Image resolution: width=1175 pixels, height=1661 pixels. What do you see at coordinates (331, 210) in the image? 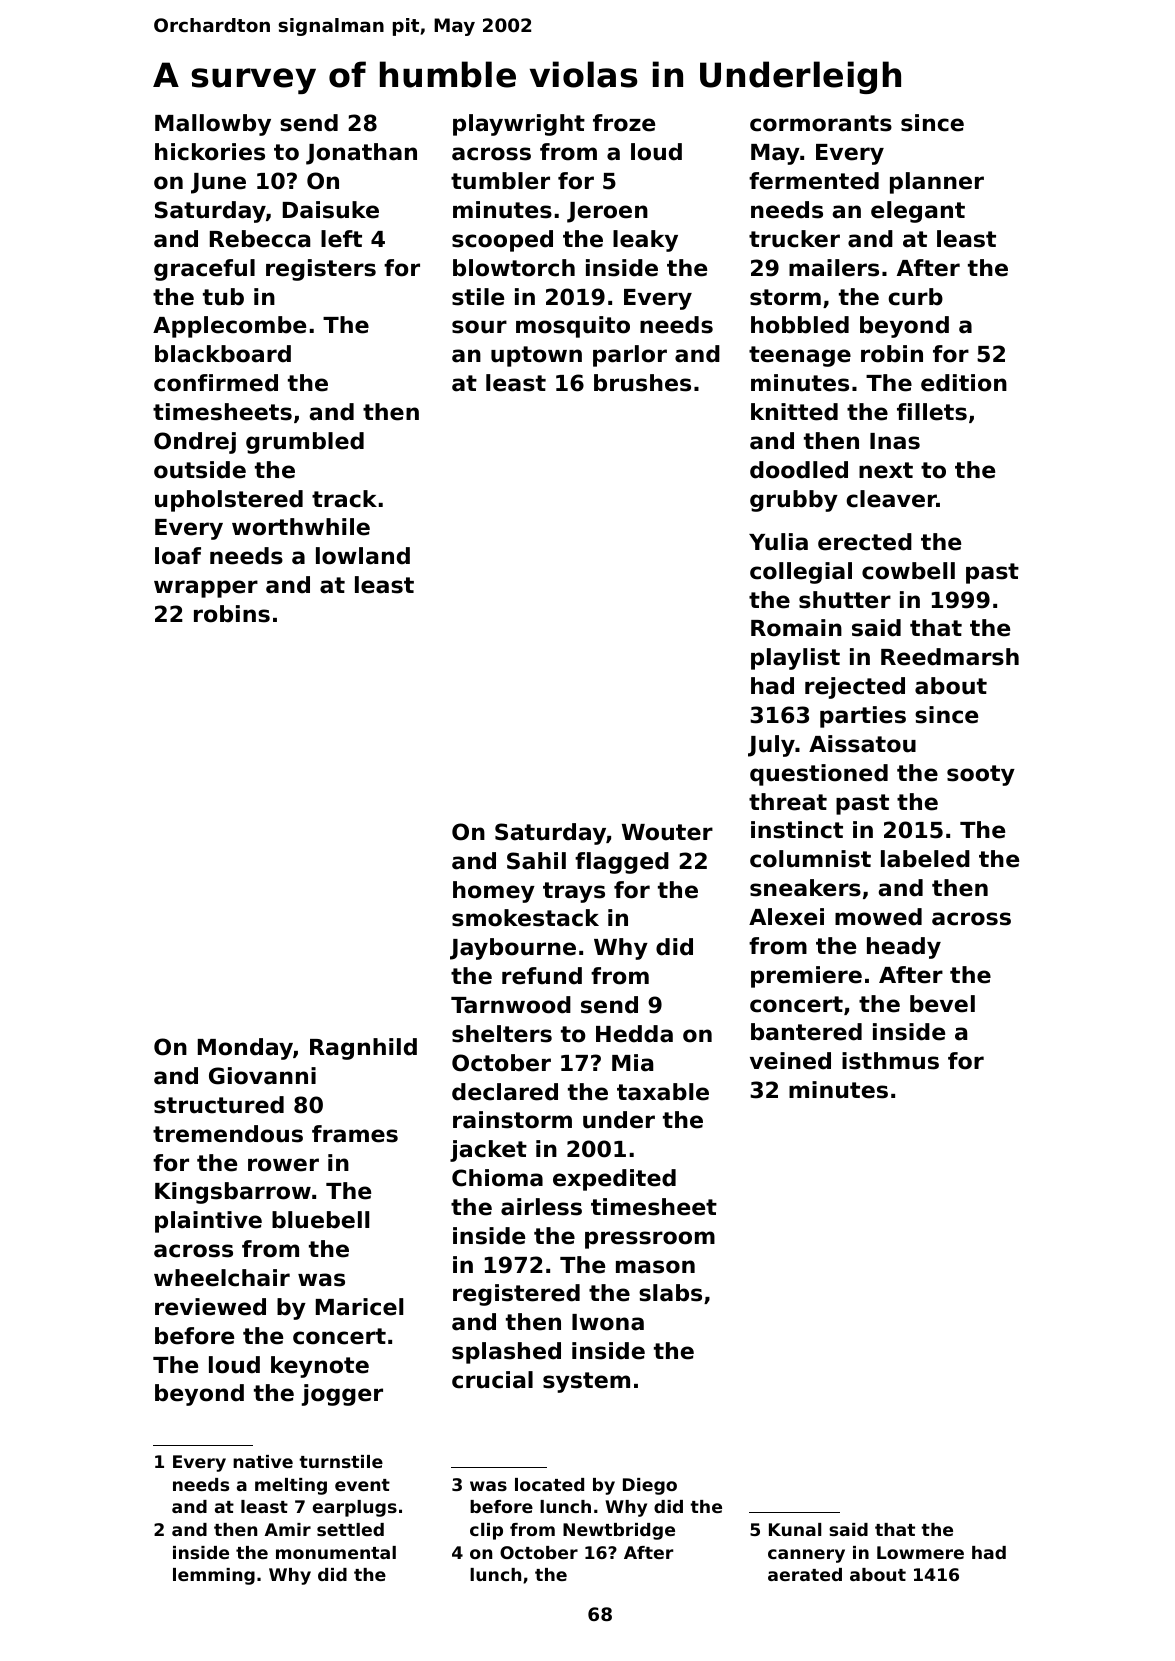
I see `Daisuke` at bounding box center [331, 210].
